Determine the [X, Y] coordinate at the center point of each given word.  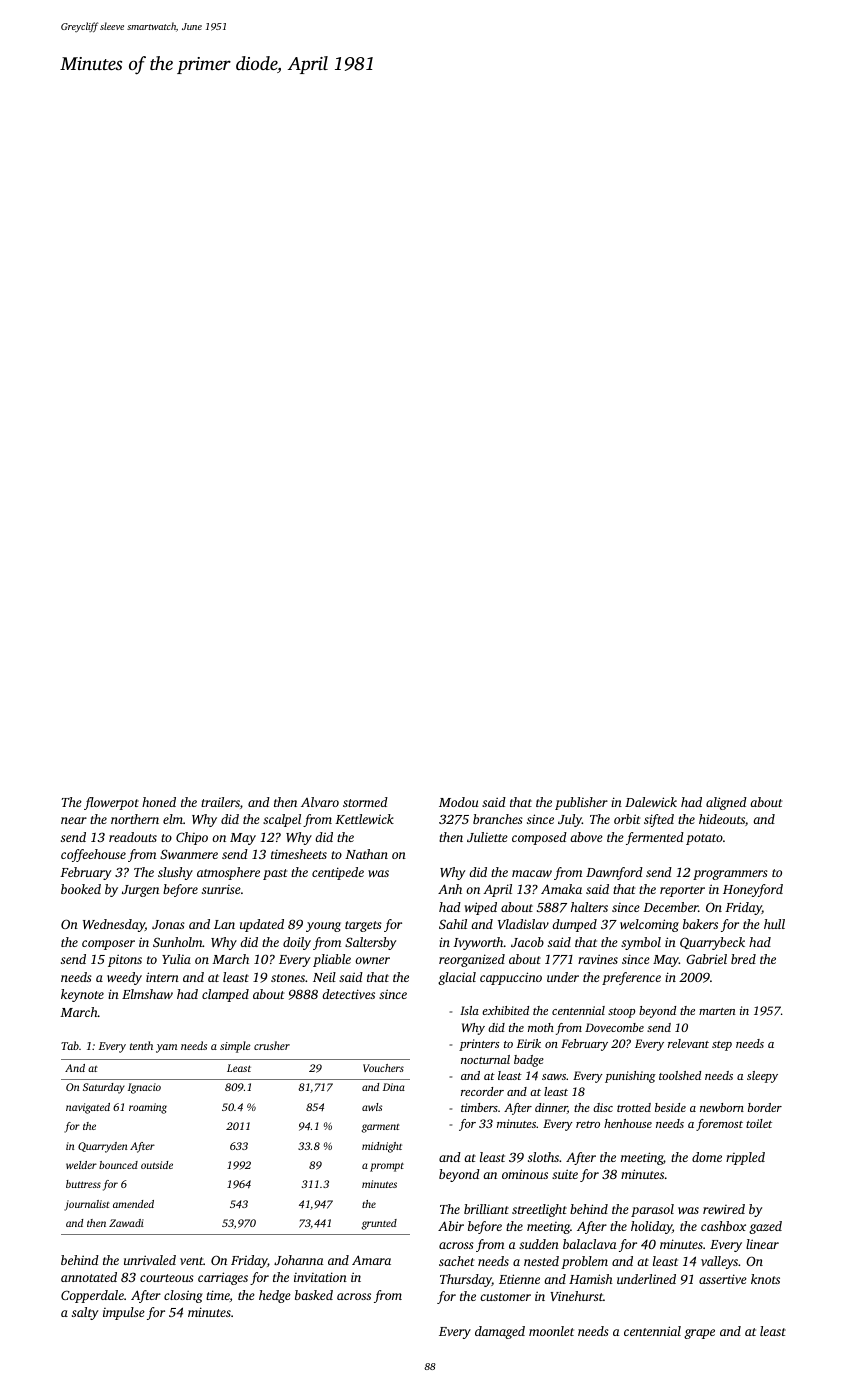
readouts [133, 837]
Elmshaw [147, 994]
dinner [551, 1108]
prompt [387, 1167]
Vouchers [383, 1068]
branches [498, 819]
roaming [148, 1108]
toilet [759, 1123]
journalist [87, 1205]
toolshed [680, 1075]
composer [108, 945]
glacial [457, 978]
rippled [745, 1158]
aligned [726, 803]
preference [631, 978]
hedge [275, 1296]
